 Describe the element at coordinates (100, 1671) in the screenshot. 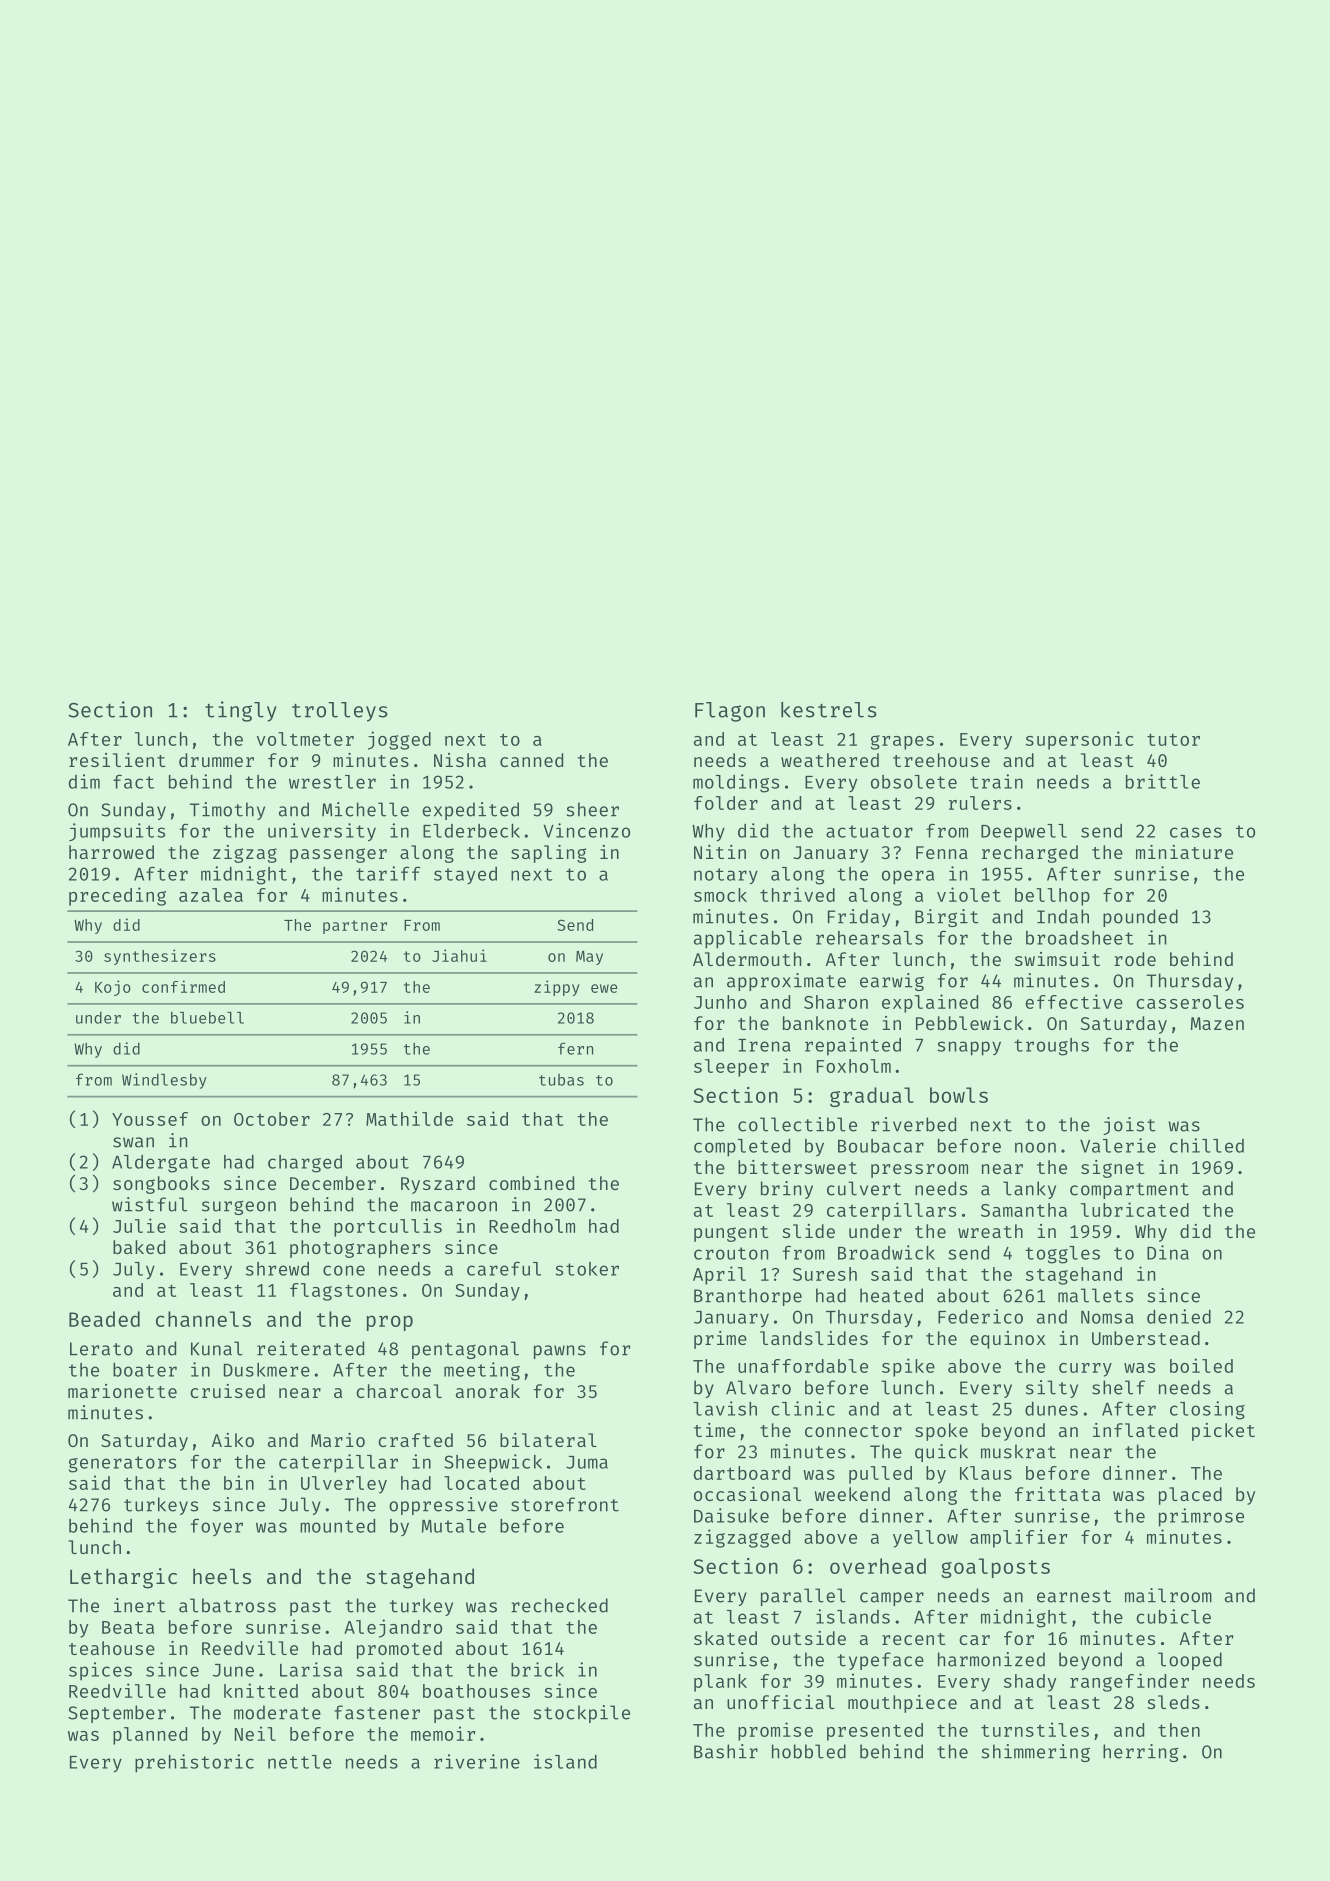

I see `spices` at that location.
